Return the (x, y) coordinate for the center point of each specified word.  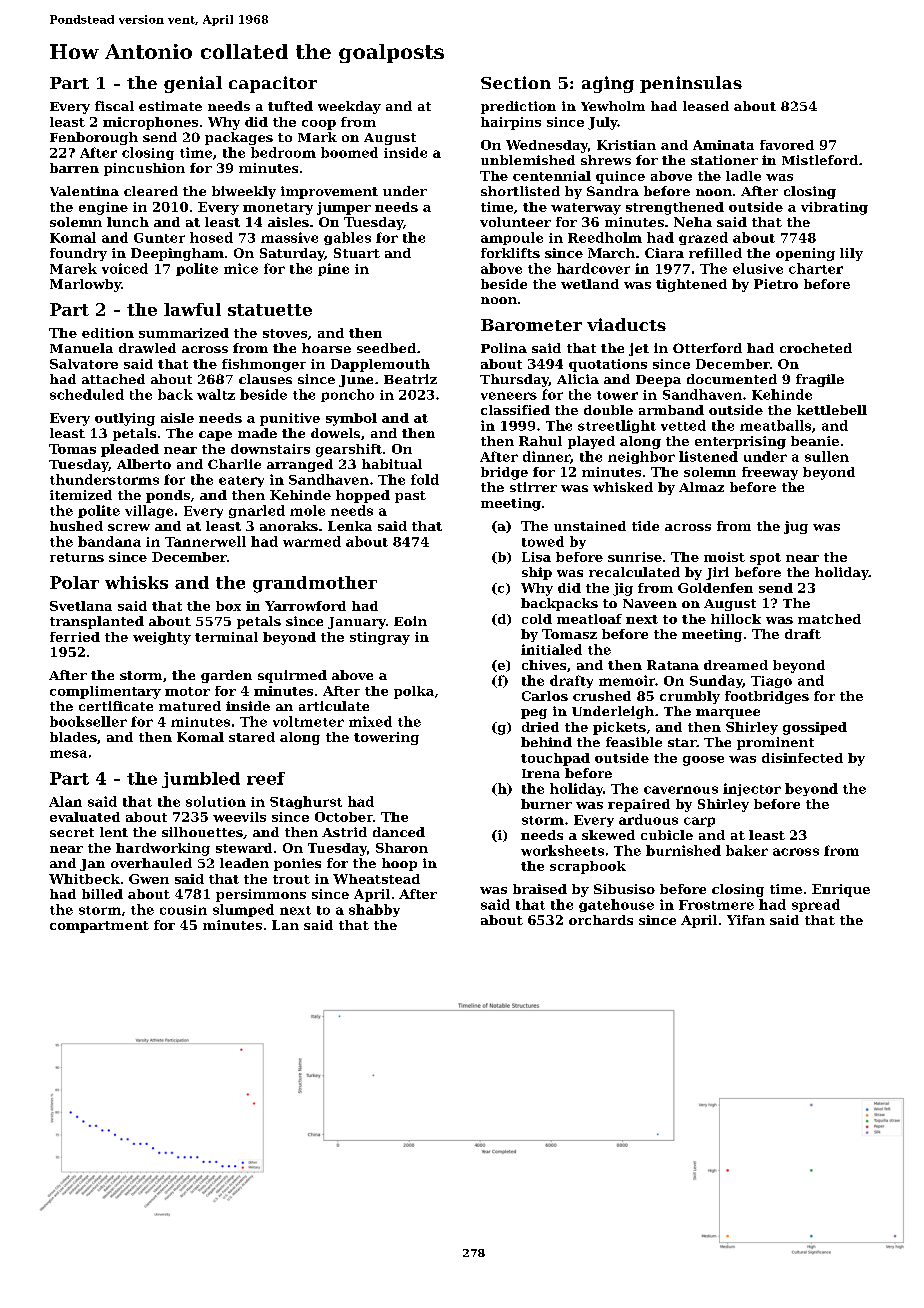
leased (706, 106)
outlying (125, 419)
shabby (374, 910)
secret (72, 832)
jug (796, 527)
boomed (349, 152)
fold (425, 479)
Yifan (746, 920)
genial (193, 84)
